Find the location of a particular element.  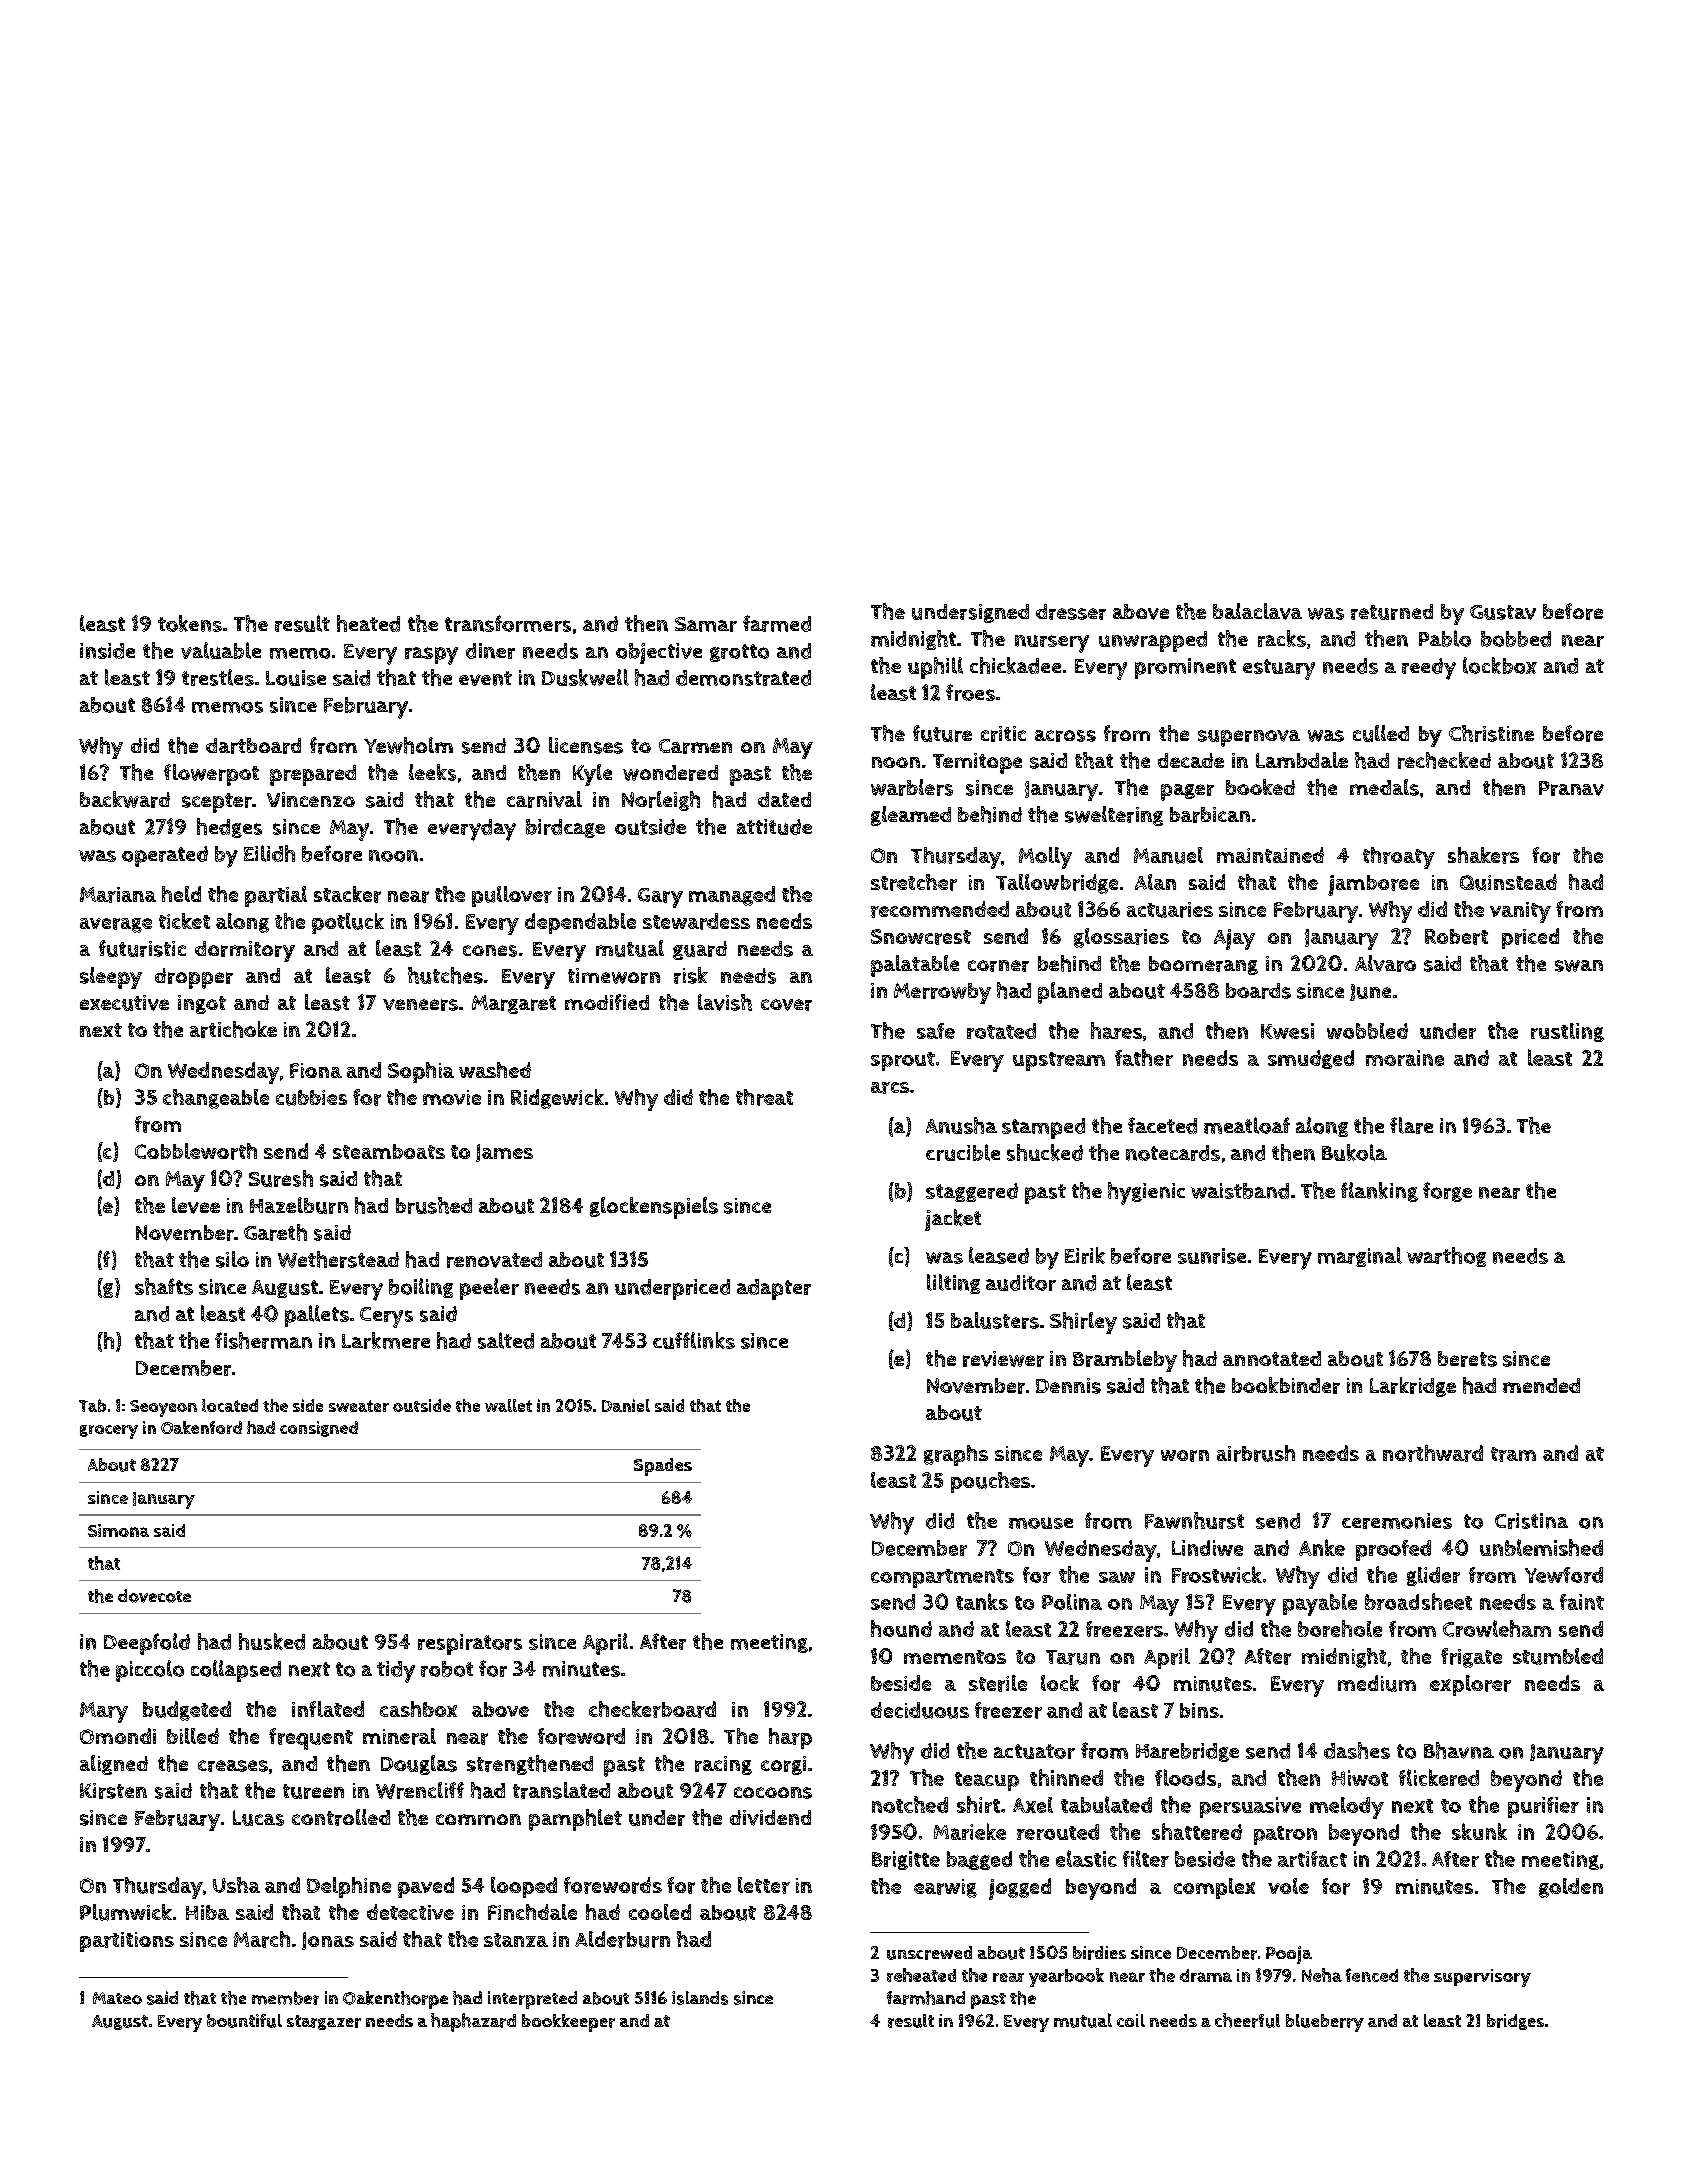

balaclava is located at coordinates (1257, 611).
